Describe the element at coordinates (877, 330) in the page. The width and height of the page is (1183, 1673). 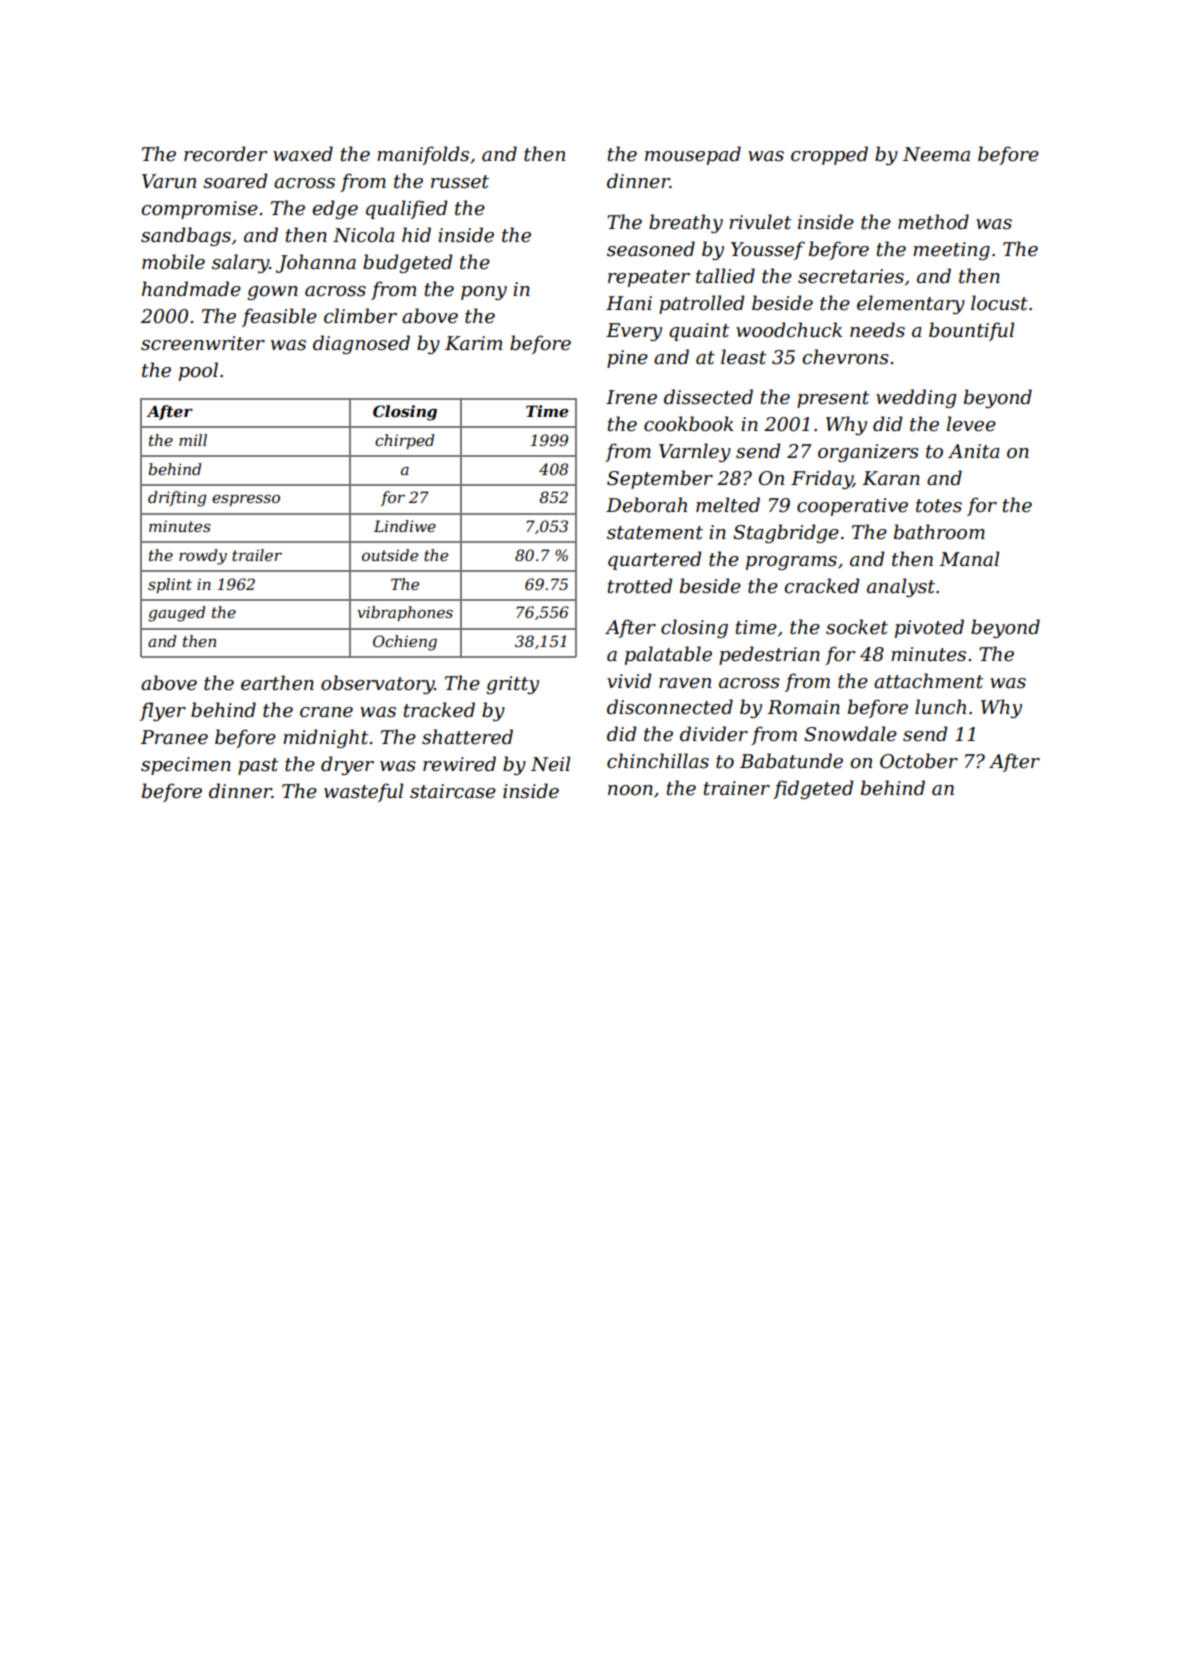
I see `needs` at that location.
